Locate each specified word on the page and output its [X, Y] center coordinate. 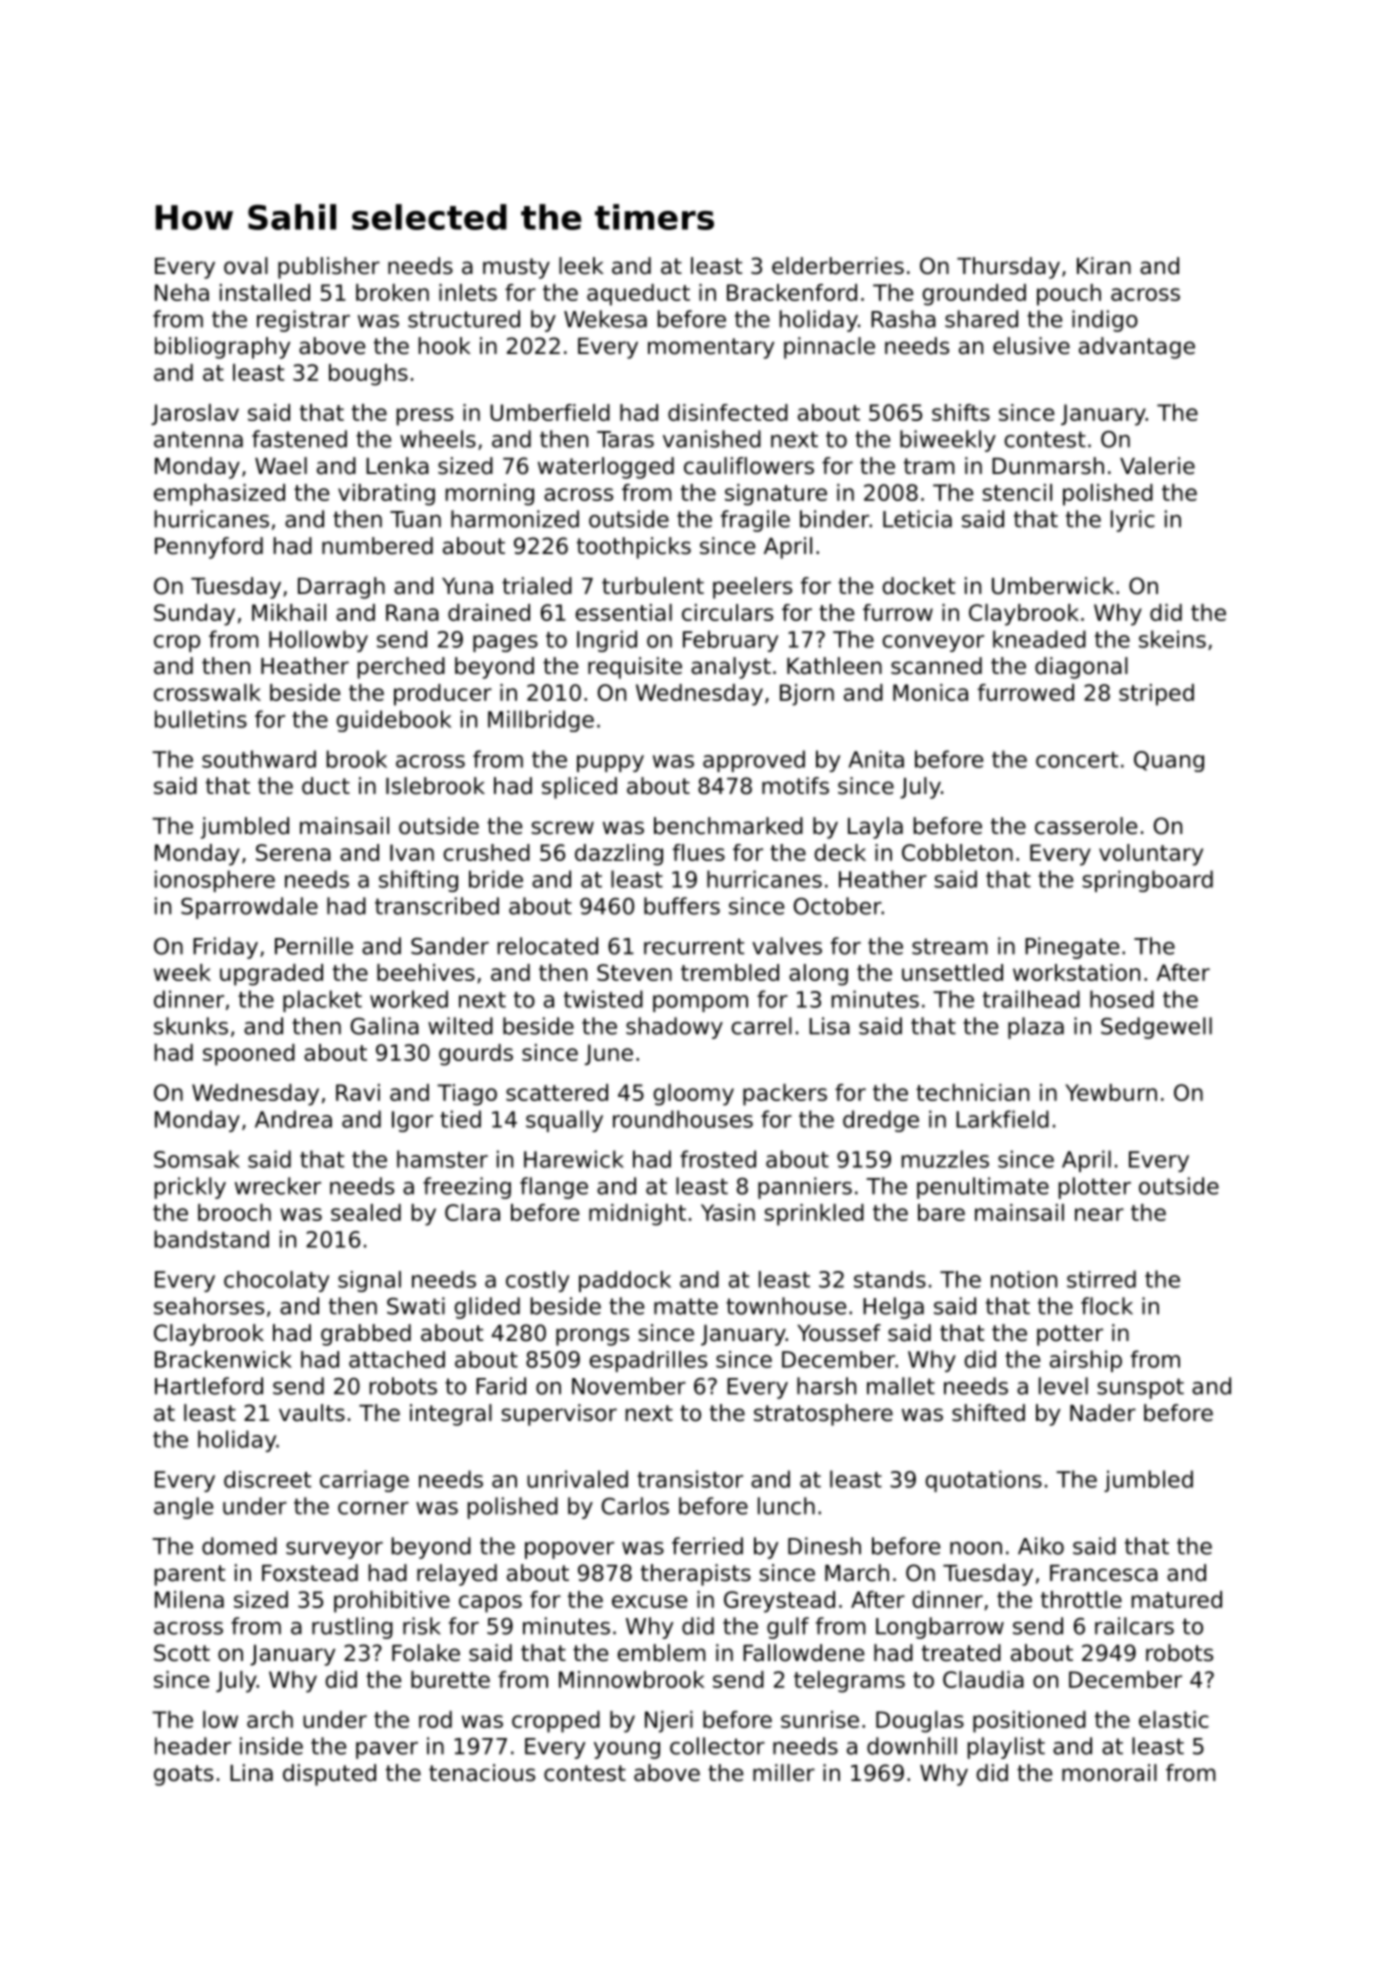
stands [890, 1279]
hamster [442, 1159]
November [629, 1386]
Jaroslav [195, 414]
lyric [1133, 521]
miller [784, 1773]
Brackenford [792, 292]
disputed [329, 1775]
